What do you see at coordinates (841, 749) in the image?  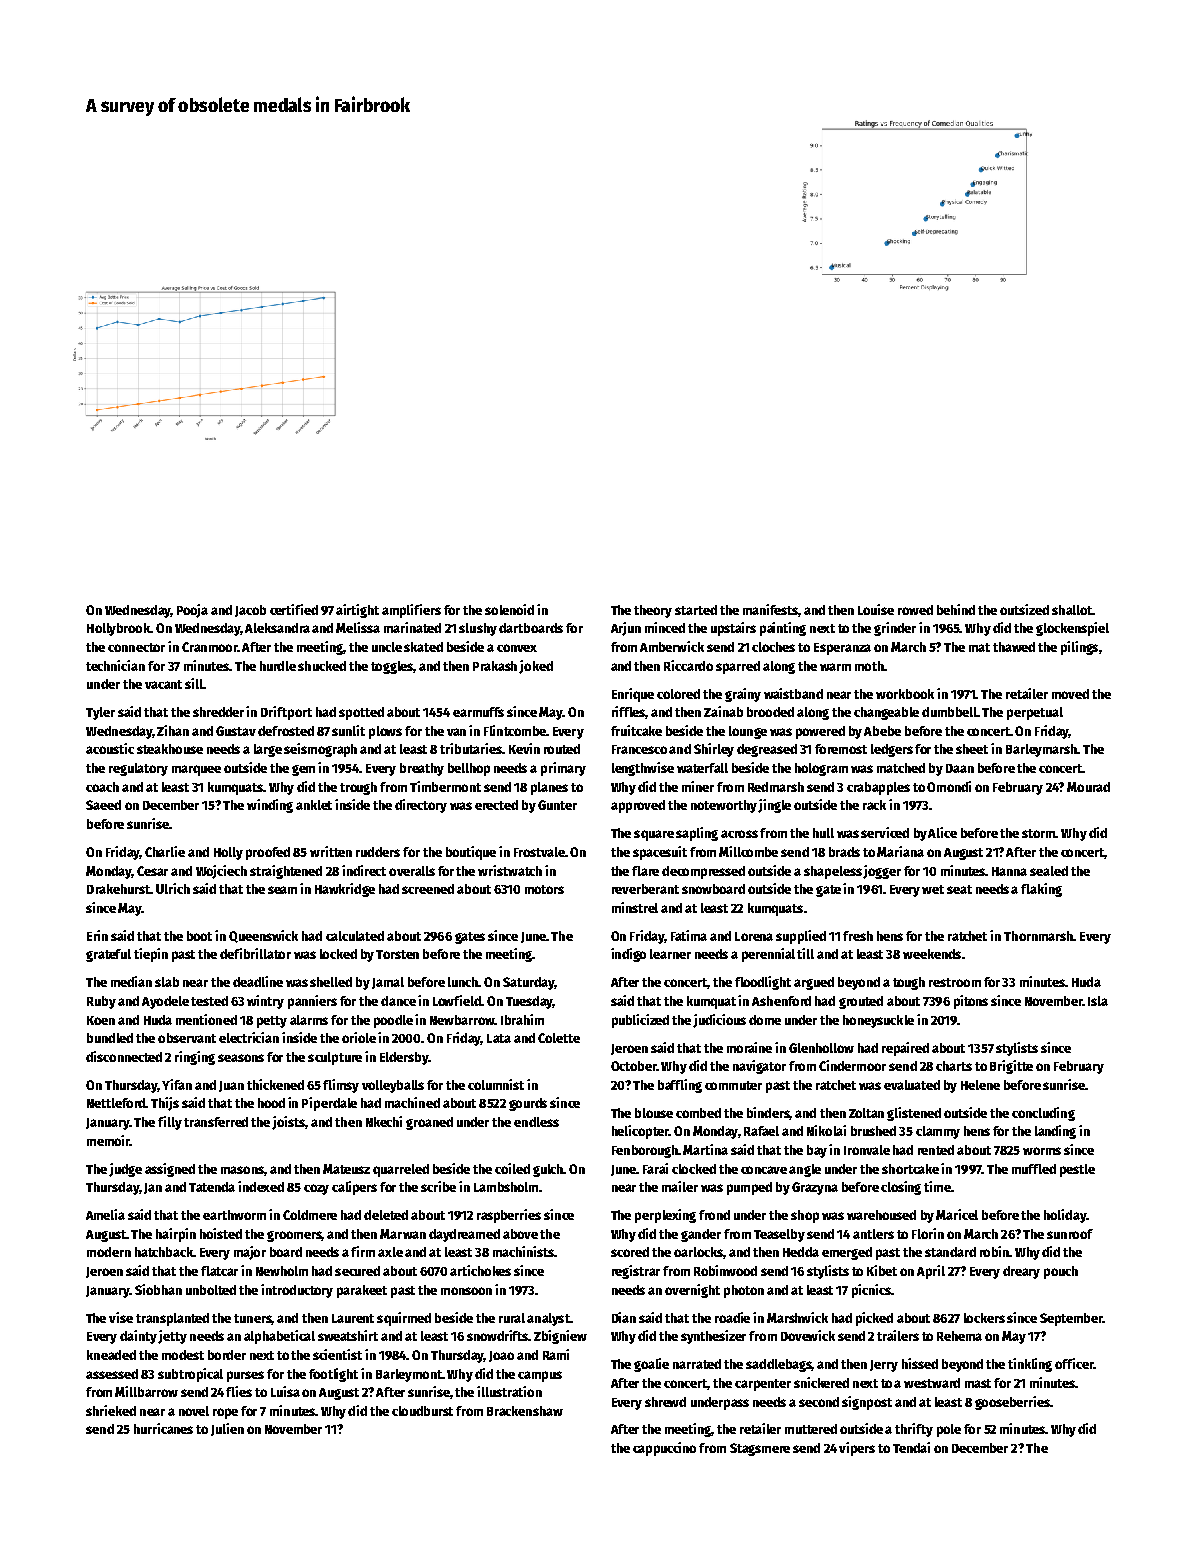 I see `foremost` at bounding box center [841, 749].
